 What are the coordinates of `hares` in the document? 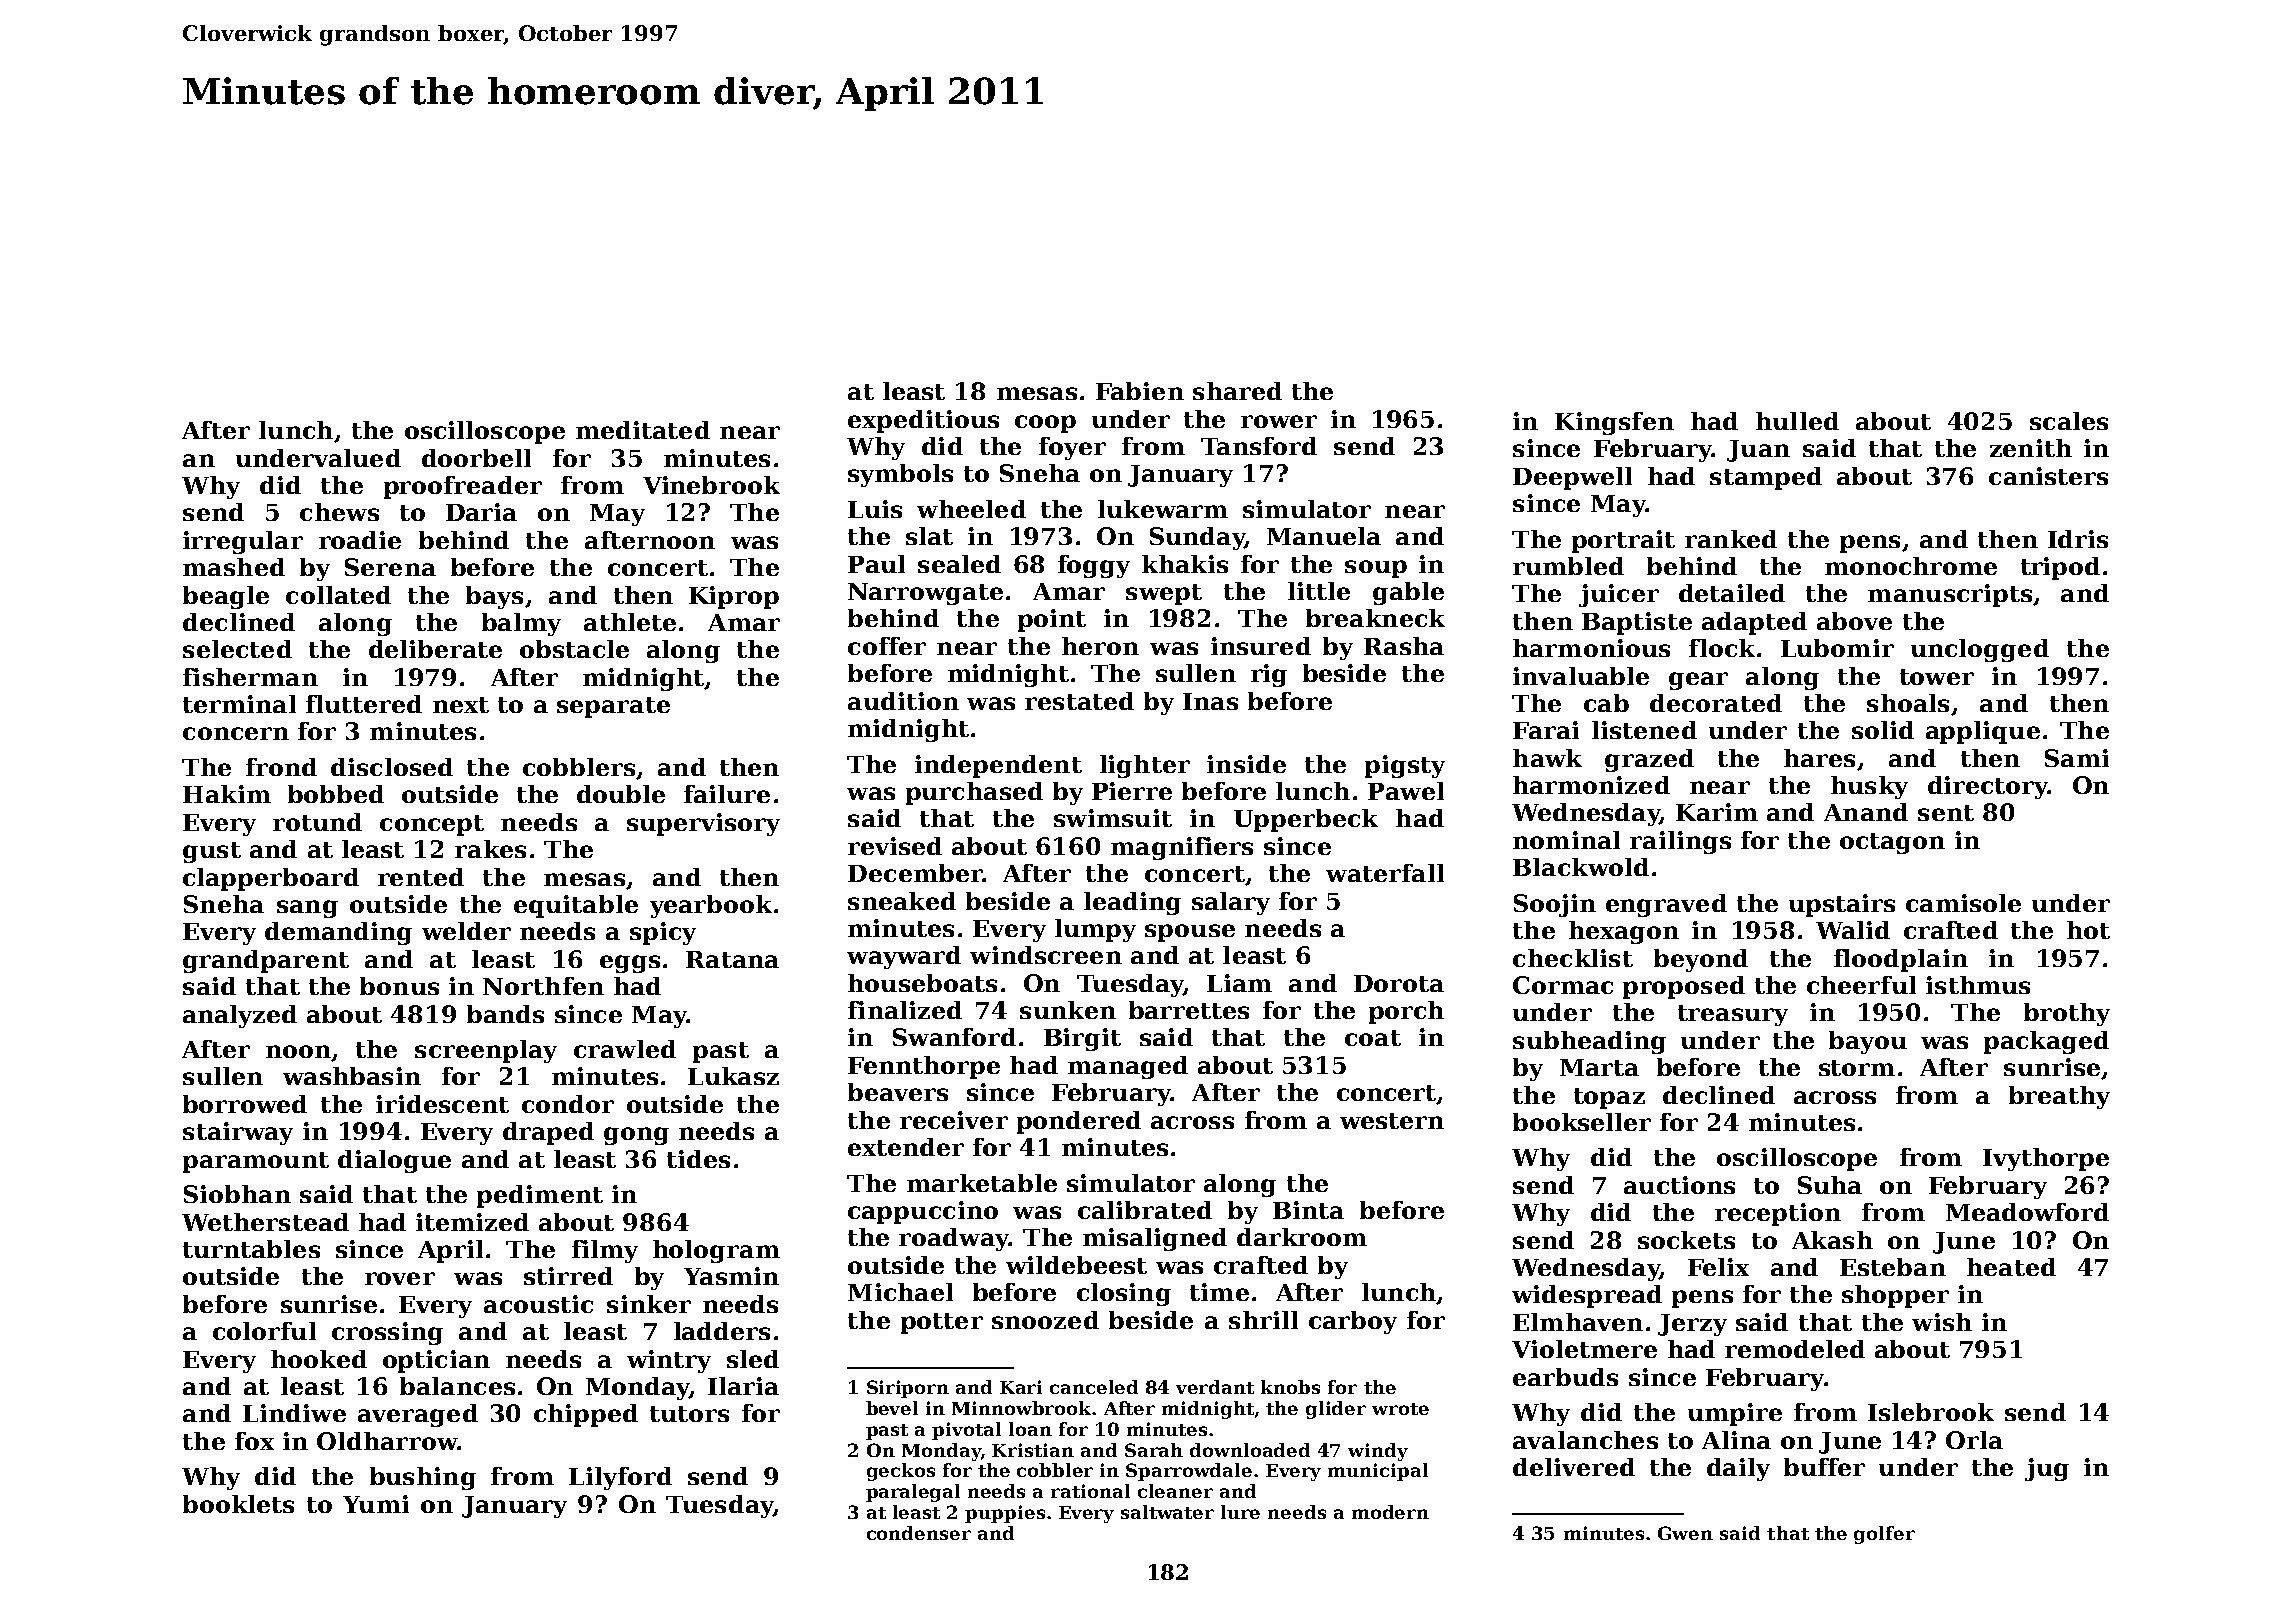 It's located at (1819, 758).
